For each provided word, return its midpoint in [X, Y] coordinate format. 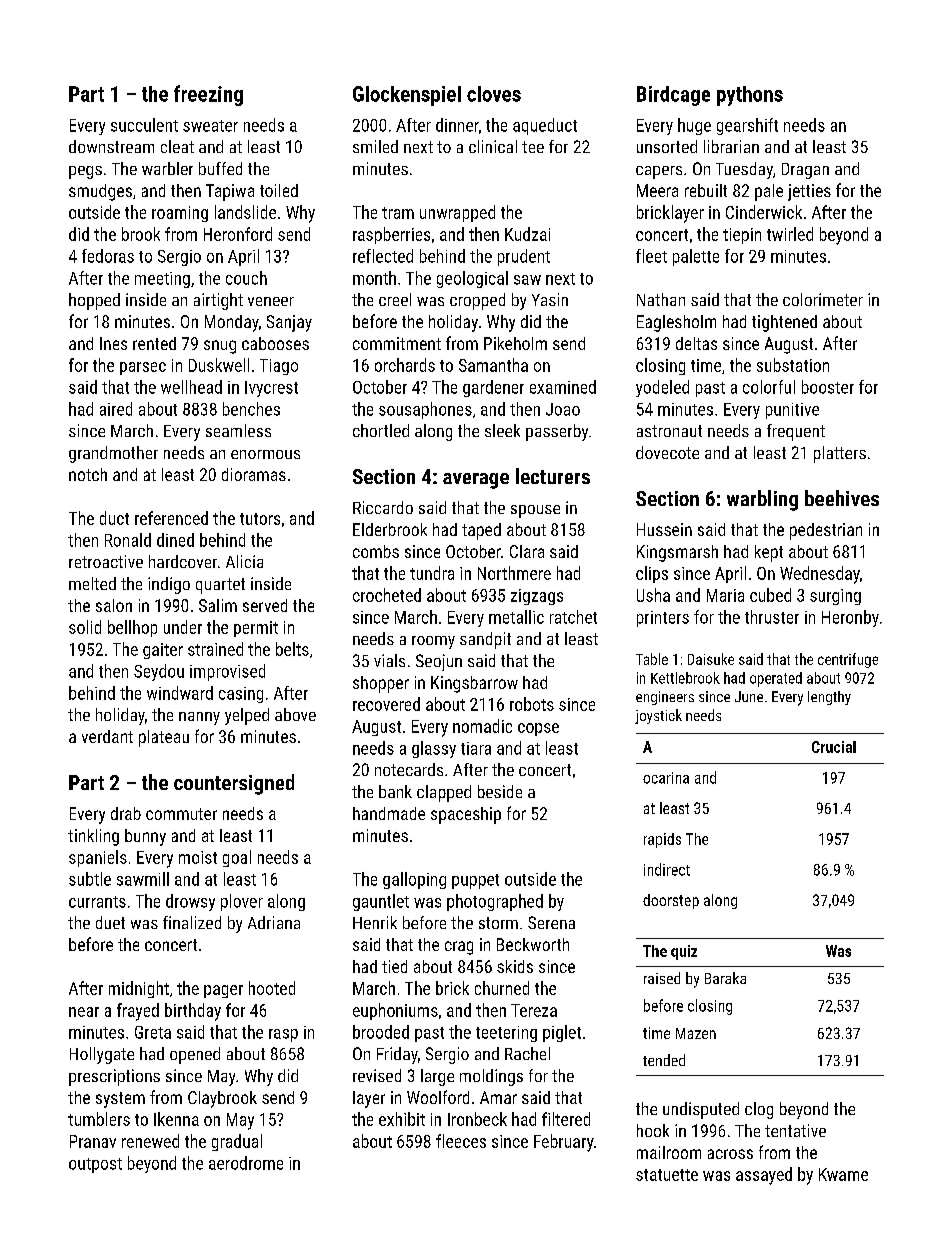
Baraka [725, 978]
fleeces [461, 1141]
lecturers [553, 476]
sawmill [143, 879]
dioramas [254, 474]
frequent [796, 432]
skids [515, 966]
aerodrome [246, 1163]
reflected [383, 256]
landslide [245, 212]
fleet [651, 256]
